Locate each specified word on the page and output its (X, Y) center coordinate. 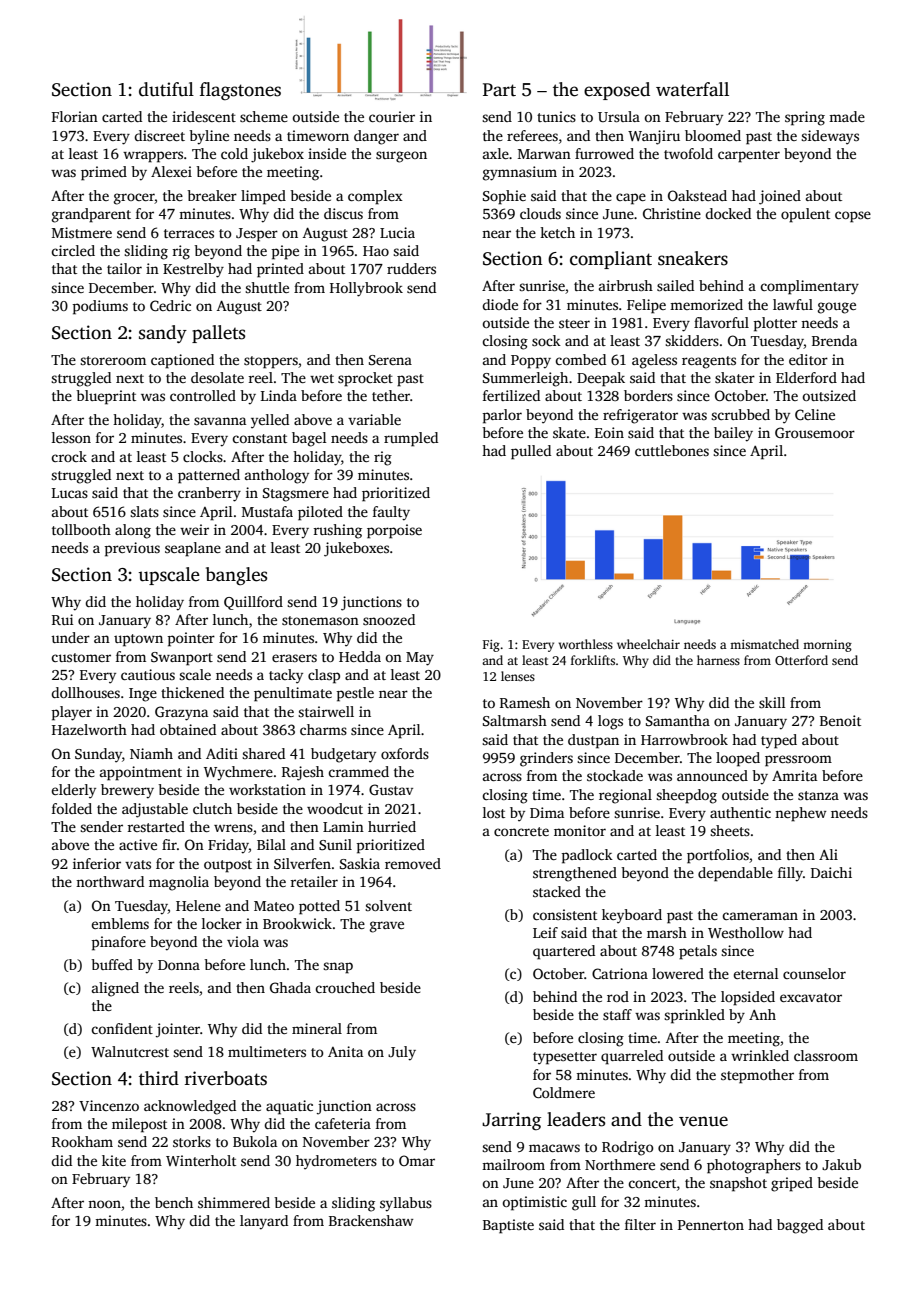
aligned (115, 989)
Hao (376, 251)
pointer (191, 639)
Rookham (82, 1141)
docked (728, 213)
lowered (678, 973)
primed (104, 173)
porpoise (394, 531)
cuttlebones (672, 450)
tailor (124, 268)
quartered (564, 952)
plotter (775, 324)
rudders (411, 268)
